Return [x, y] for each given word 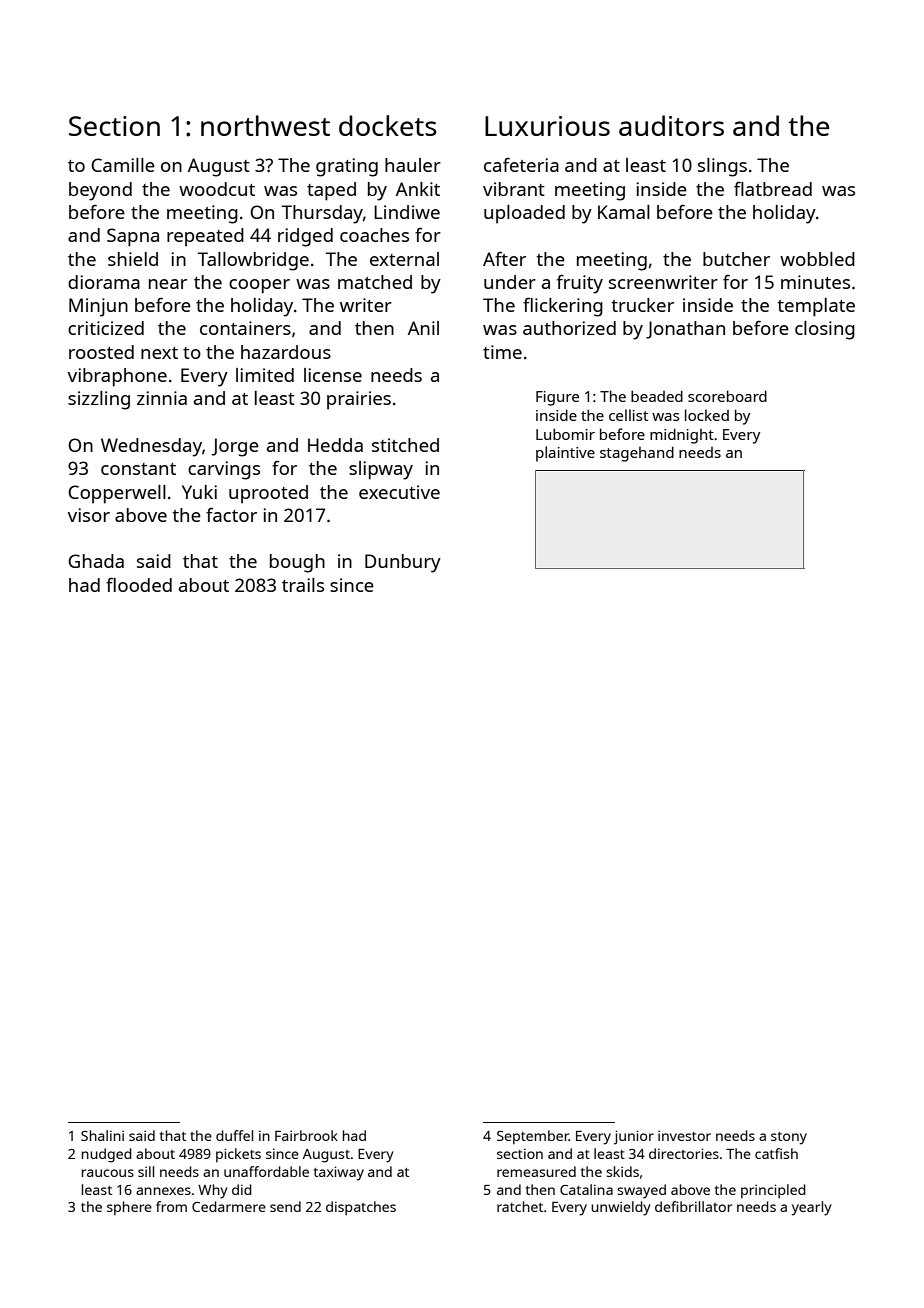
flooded [139, 584]
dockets [388, 125]
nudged [107, 1155]
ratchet [520, 1206]
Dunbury [403, 563]
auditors [671, 125]
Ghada [96, 561]
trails [303, 585]
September [533, 1137]
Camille [123, 165]
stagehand [637, 454]
